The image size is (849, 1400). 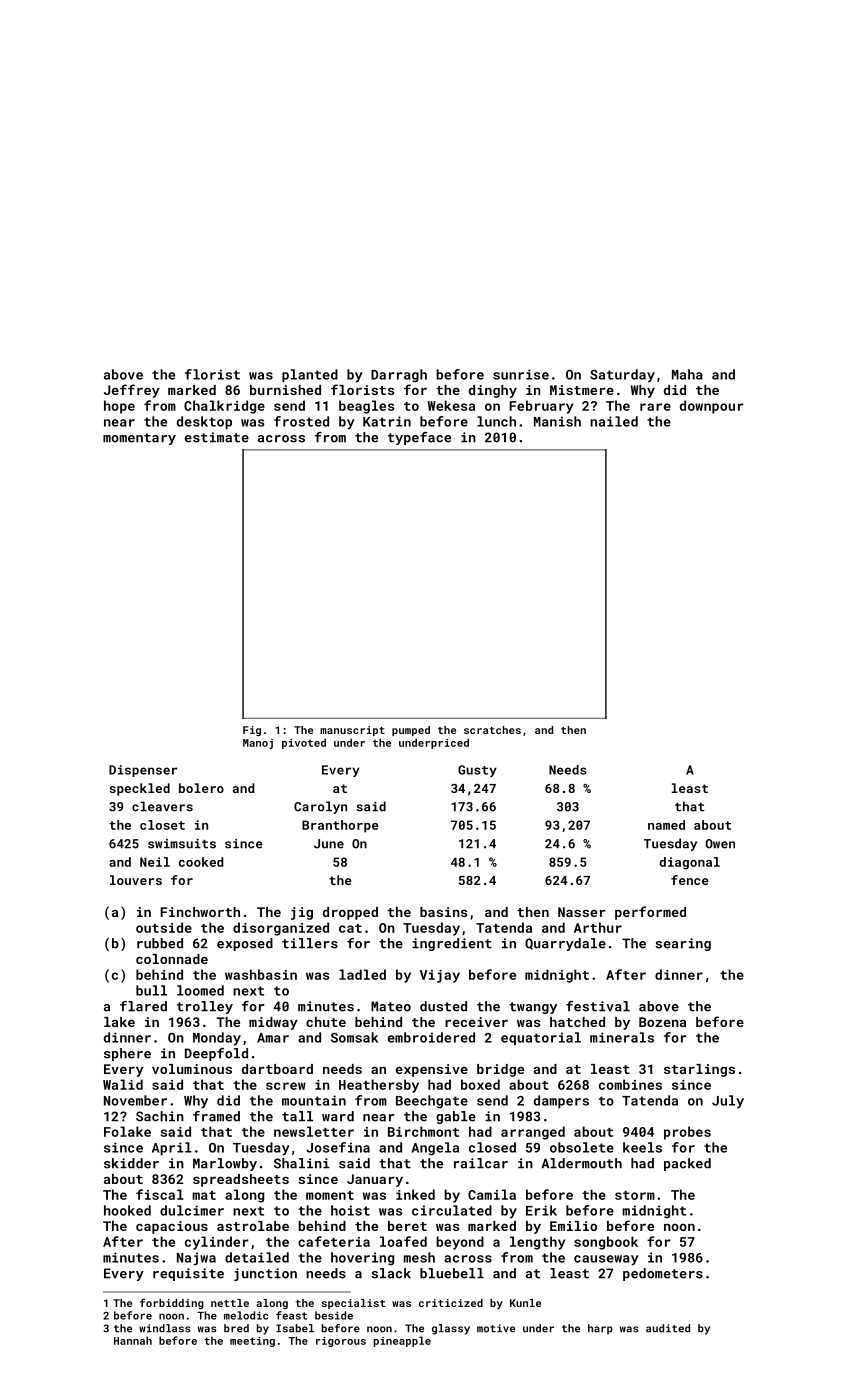 What do you see at coordinates (419, 438) in the document?
I see `typeface` at bounding box center [419, 438].
